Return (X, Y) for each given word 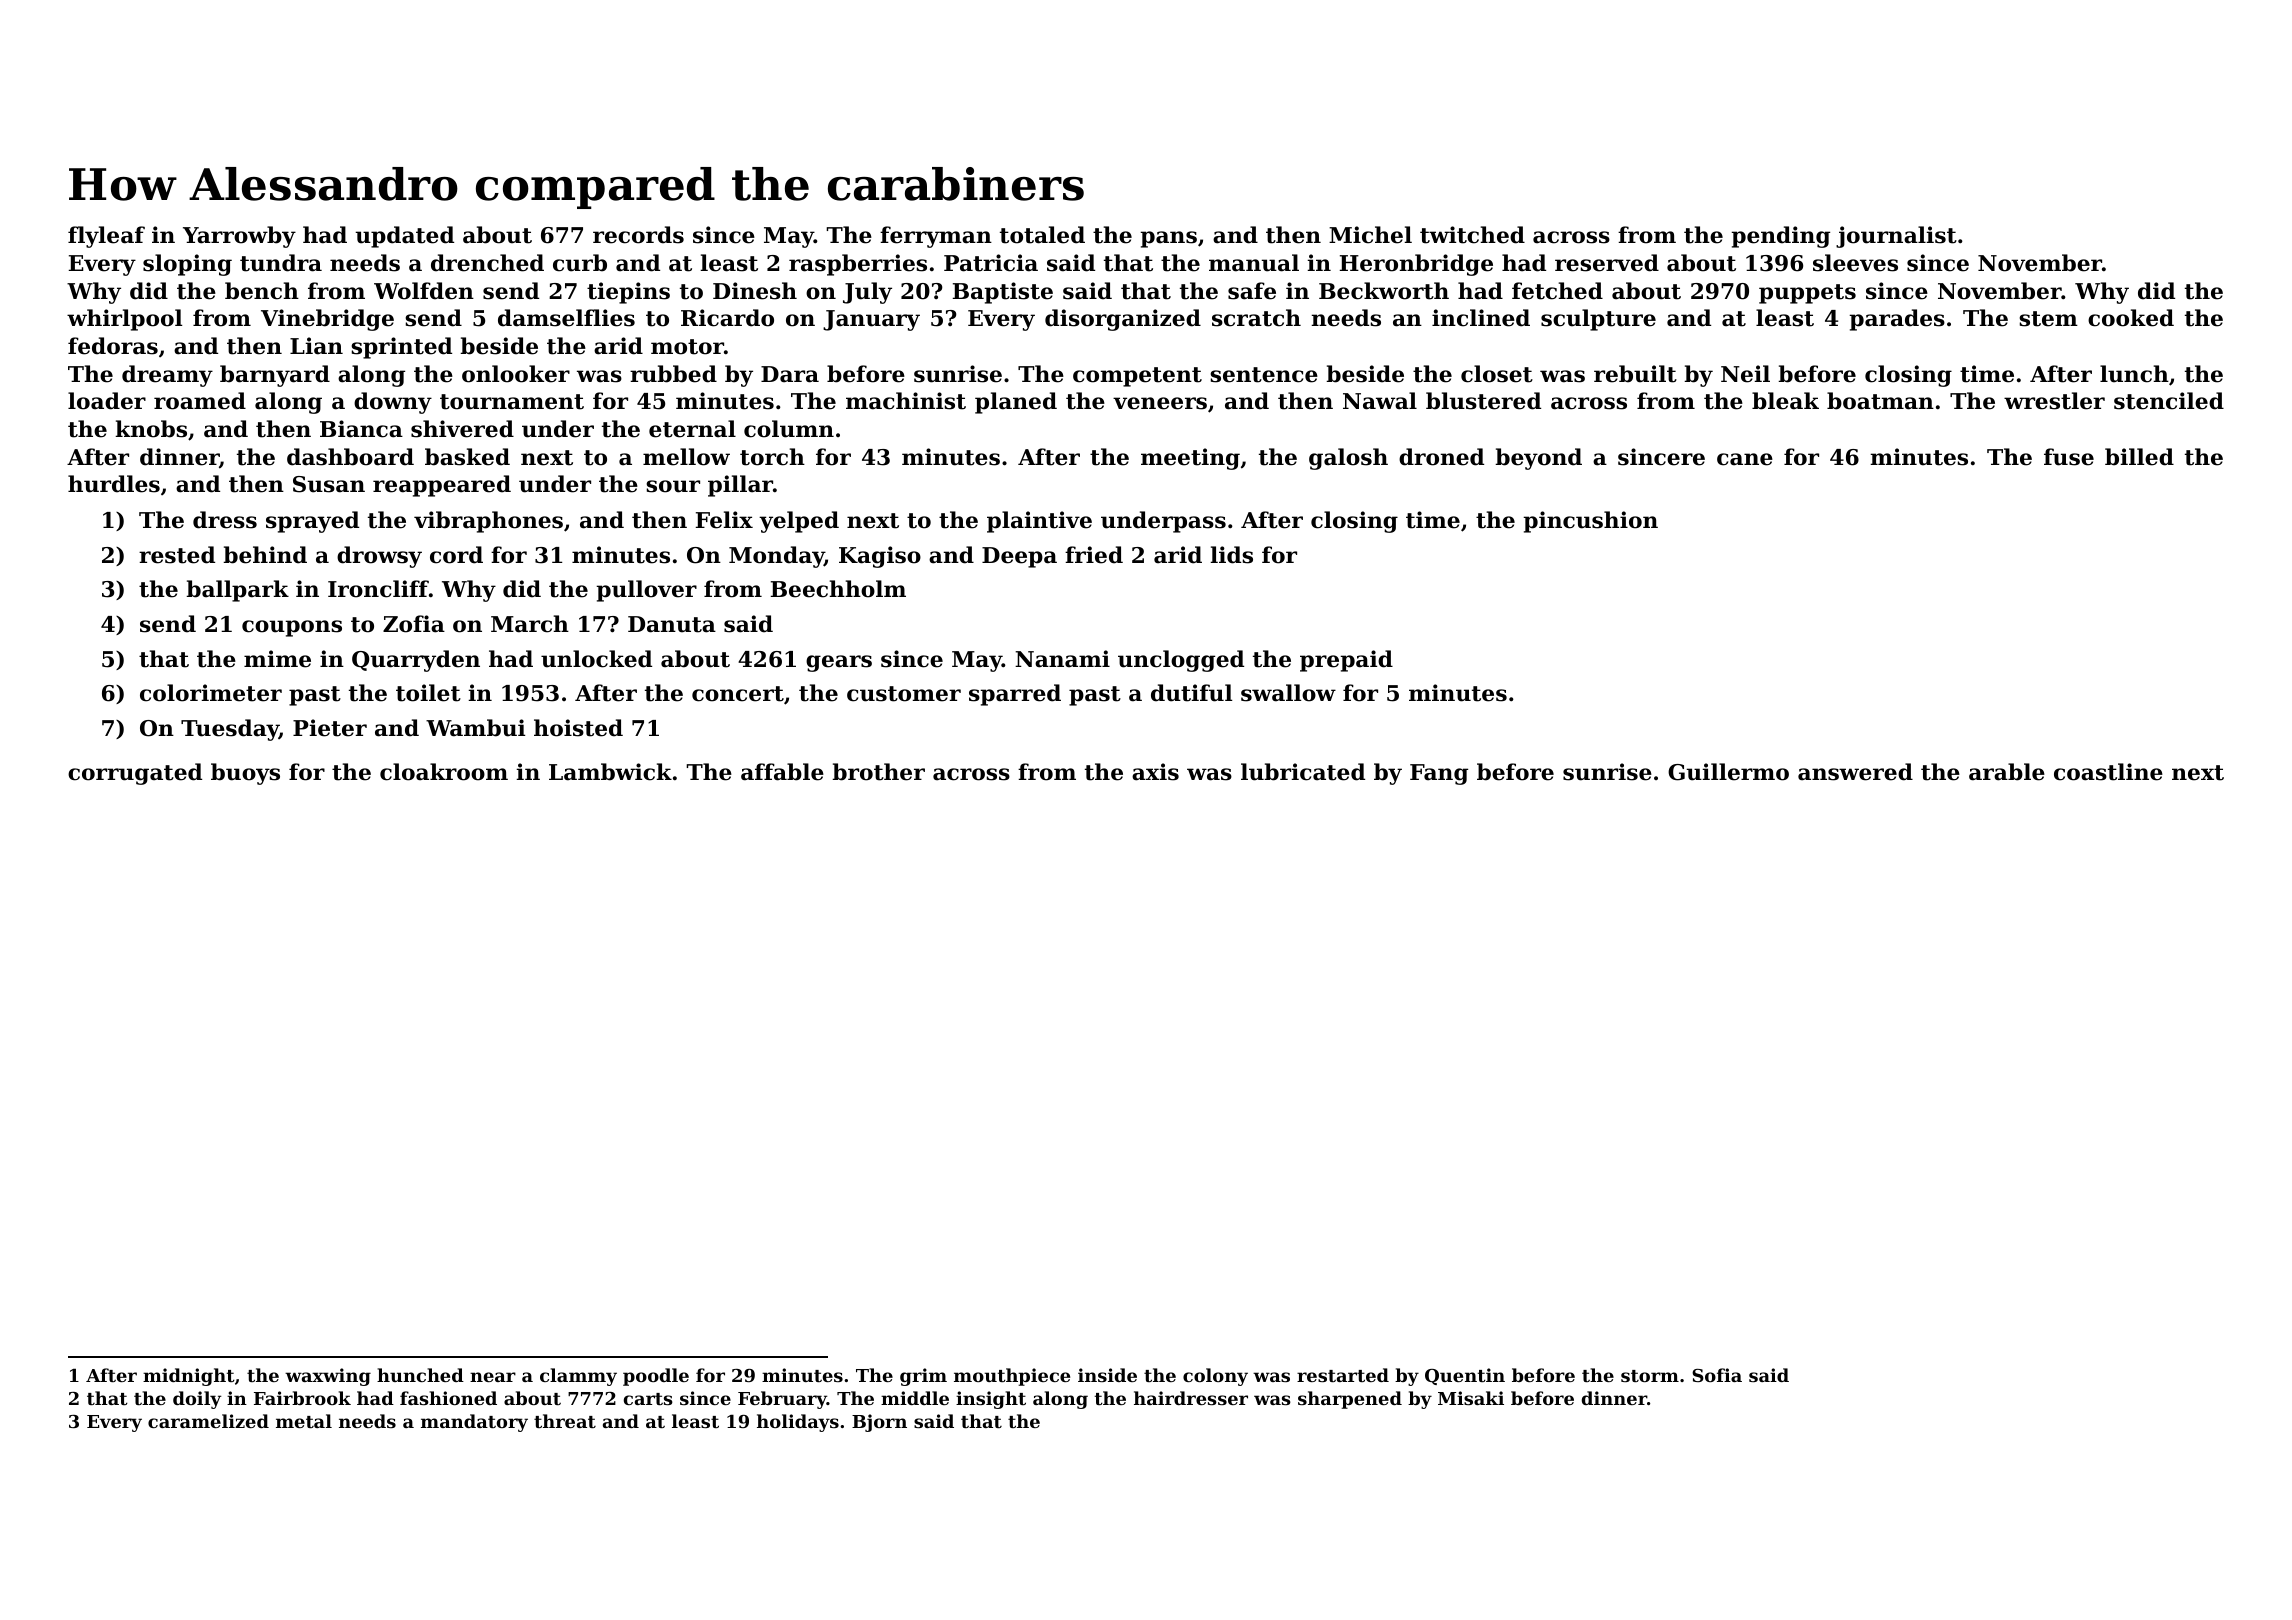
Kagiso (880, 557)
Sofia (1717, 1375)
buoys (245, 774)
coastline (2108, 772)
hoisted (578, 728)
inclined (1481, 318)
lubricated (1303, 772)
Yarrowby (239, 237)
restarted (1343, 1375)
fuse (2069, 457)
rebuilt (1635, 374)
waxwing (328, 1377)
